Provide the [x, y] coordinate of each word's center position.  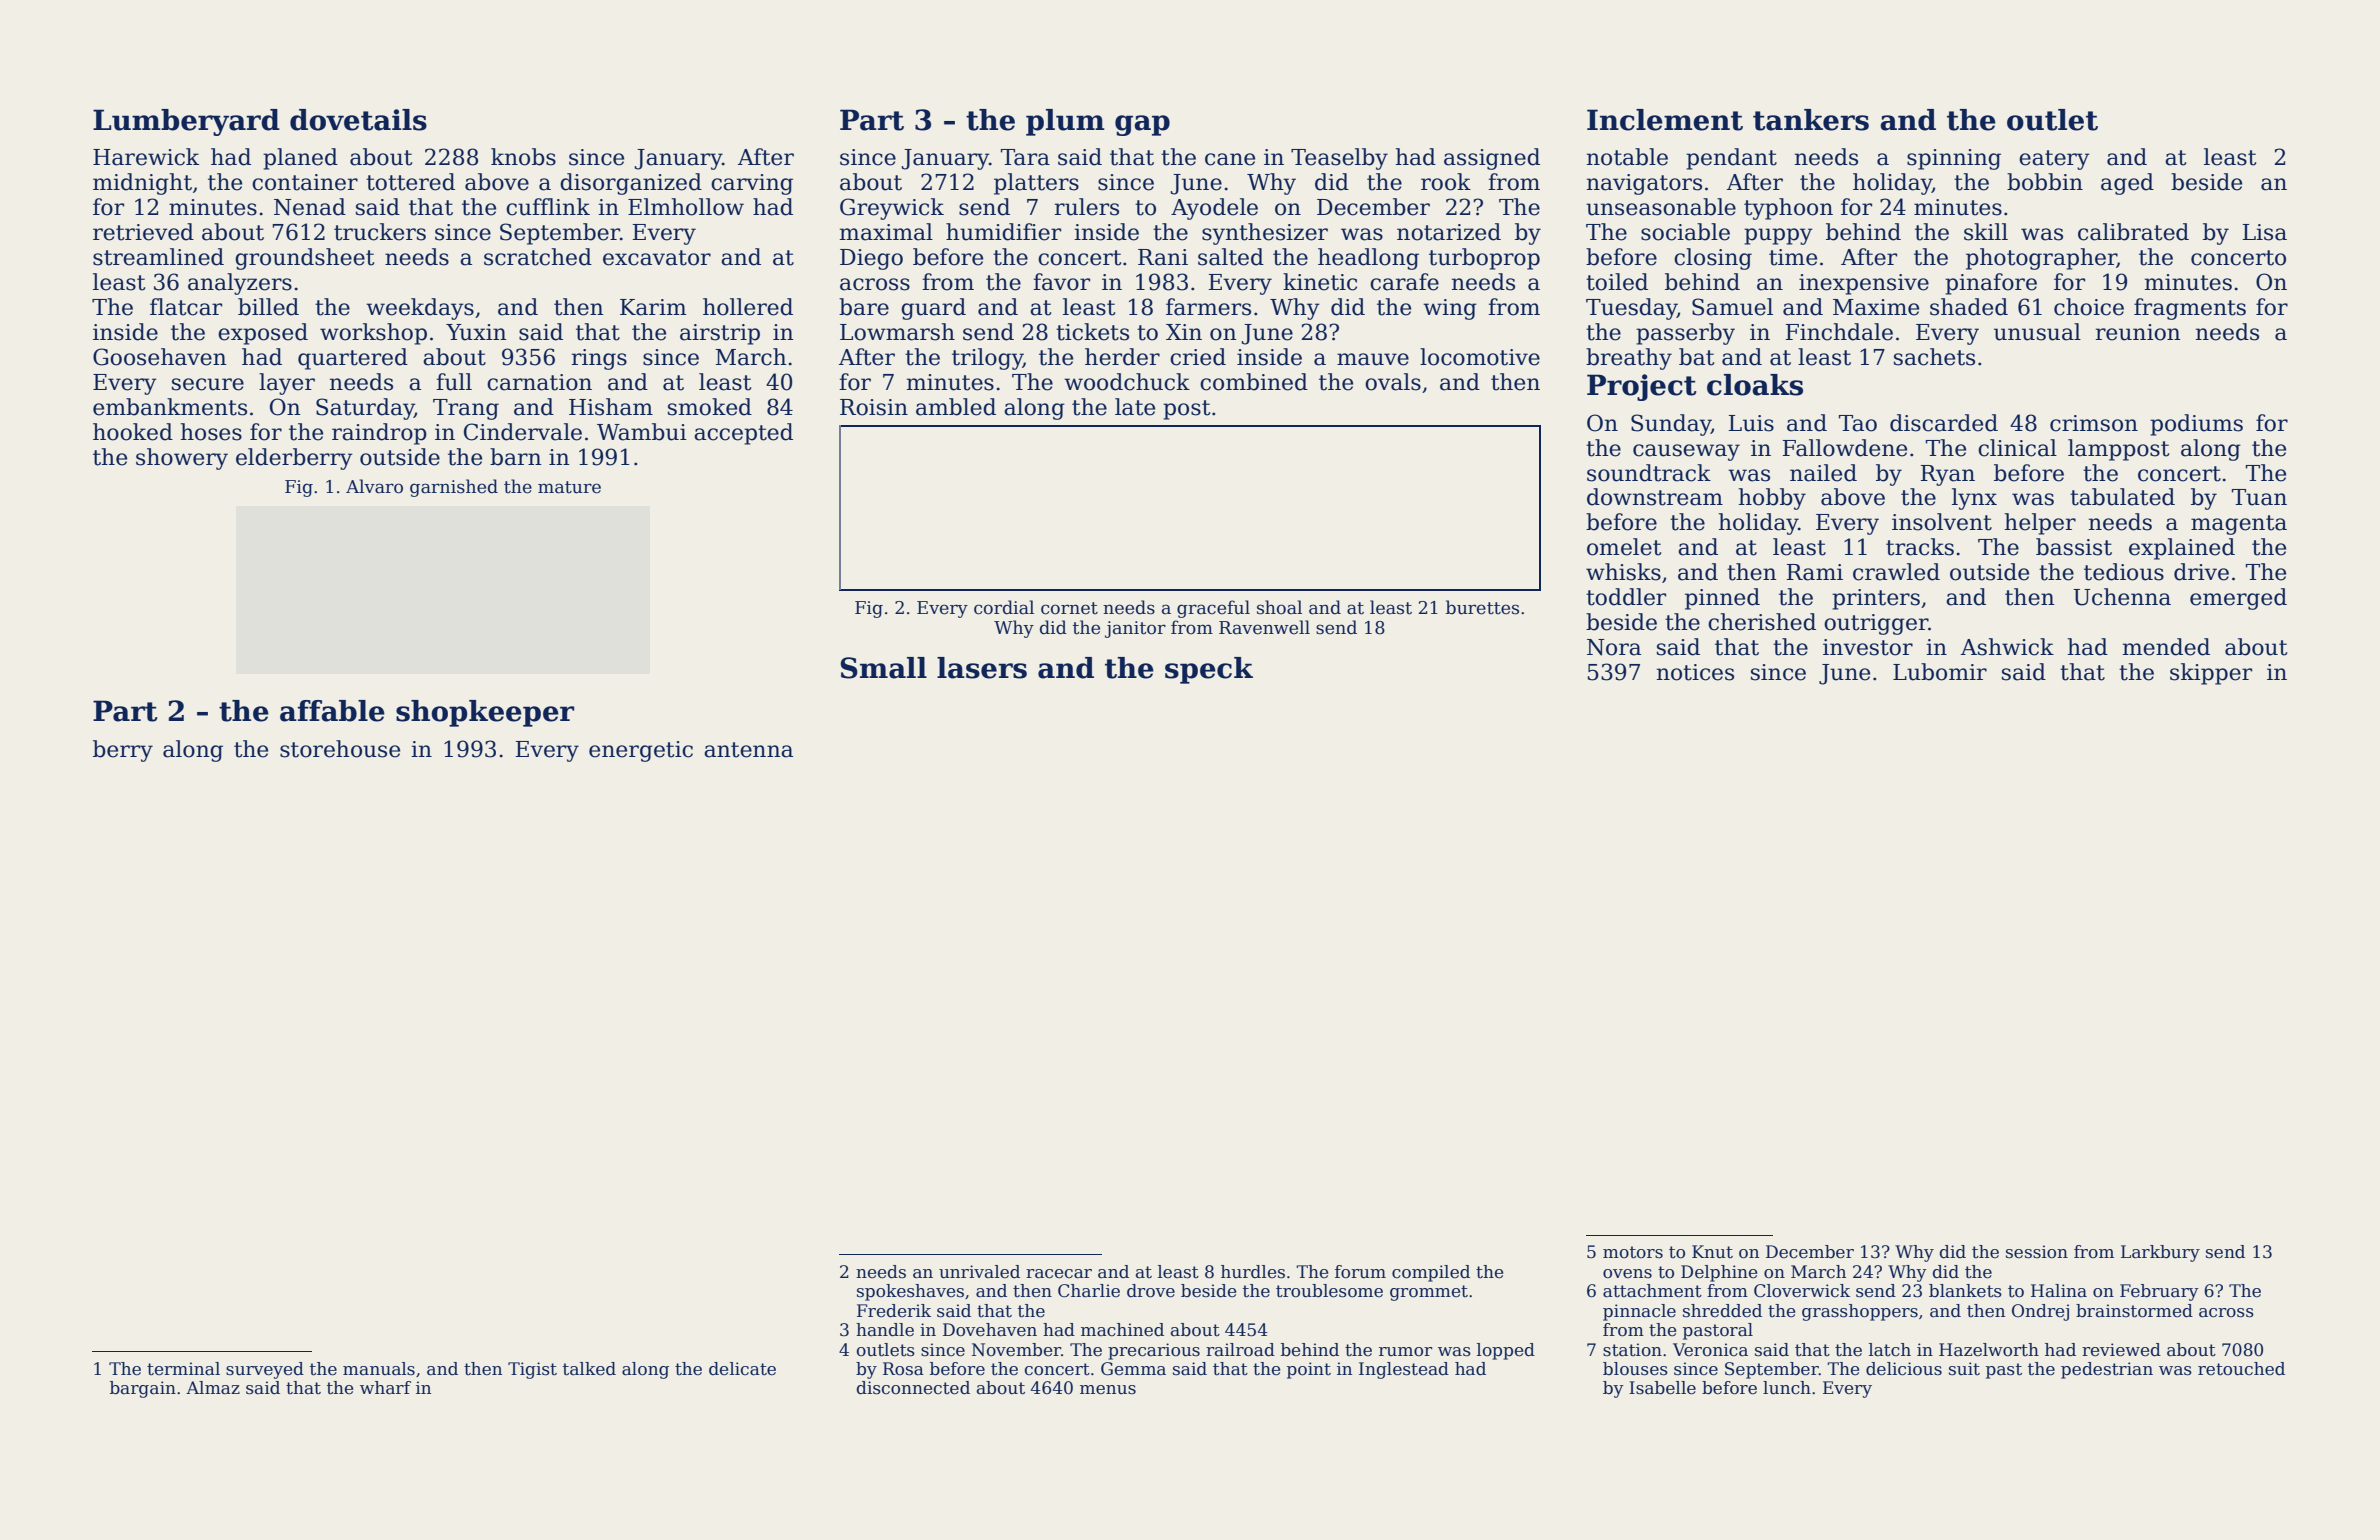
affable [332, 711]
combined [1254, 382]
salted [1231, 257]
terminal [183, 1369]
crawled [1896, 572]
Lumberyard [186, 122]
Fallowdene [1845, 448]
